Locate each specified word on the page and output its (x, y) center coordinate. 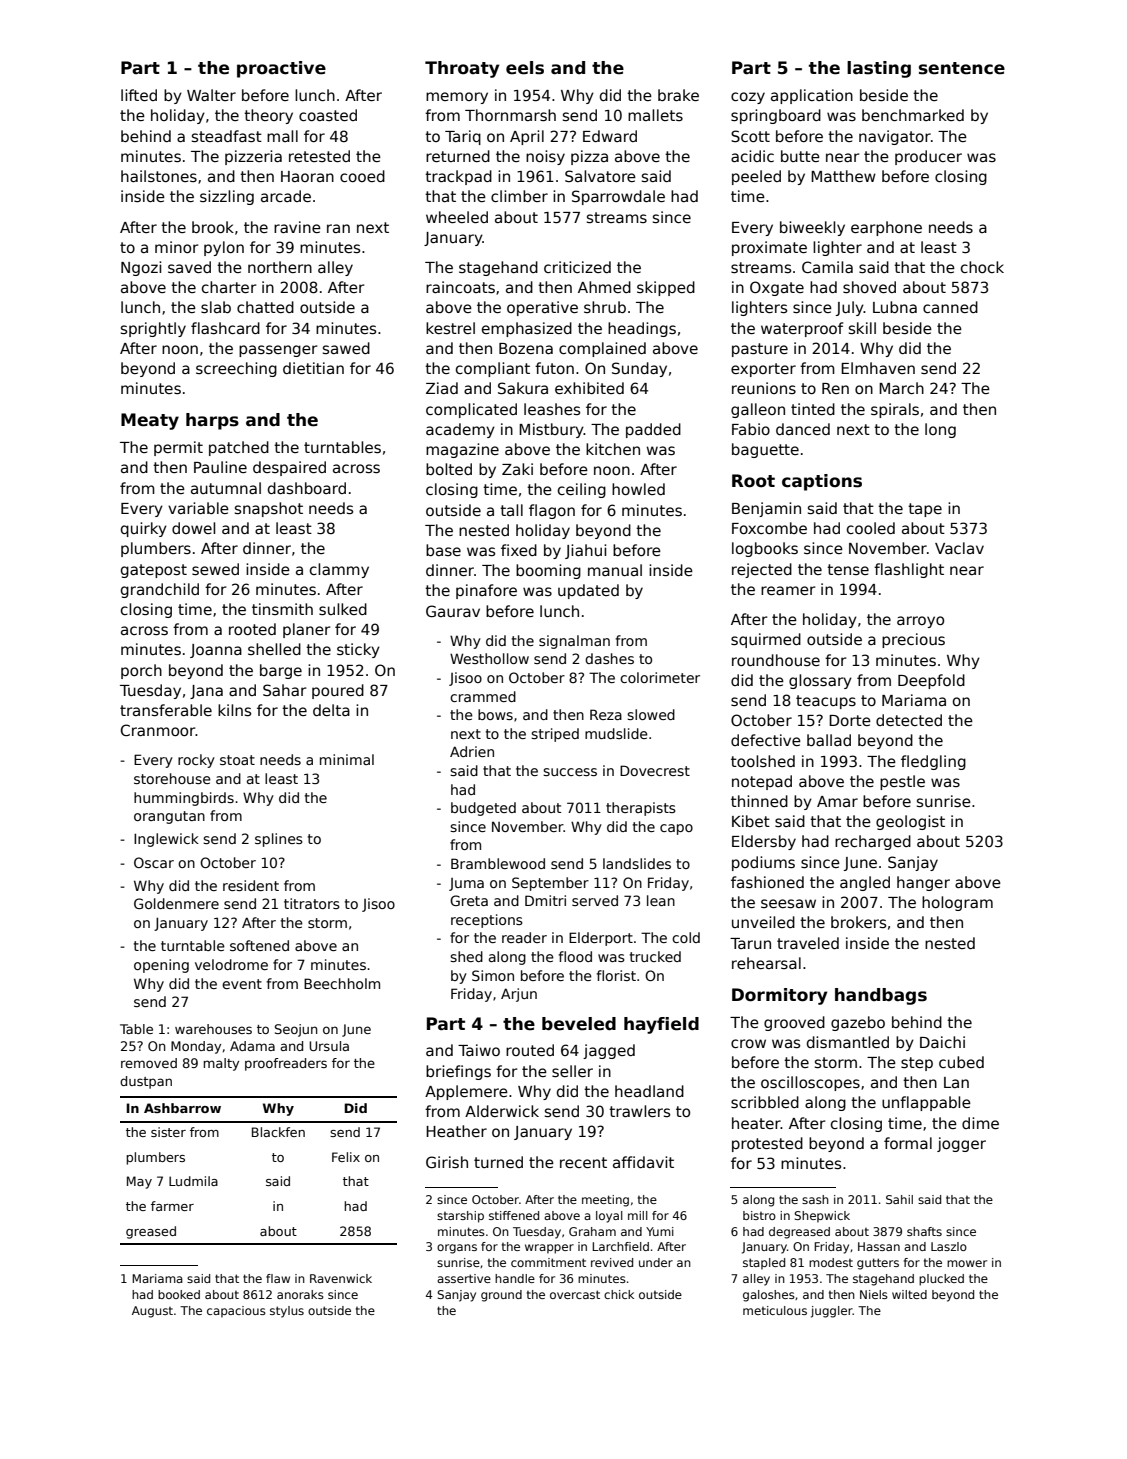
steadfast (227, 136)
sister (168, 1132)
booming (548, 571)
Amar (837, 801)
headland (649, 1091)
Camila (827, 267)
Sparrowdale (618, 197)
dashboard (307, 488)
